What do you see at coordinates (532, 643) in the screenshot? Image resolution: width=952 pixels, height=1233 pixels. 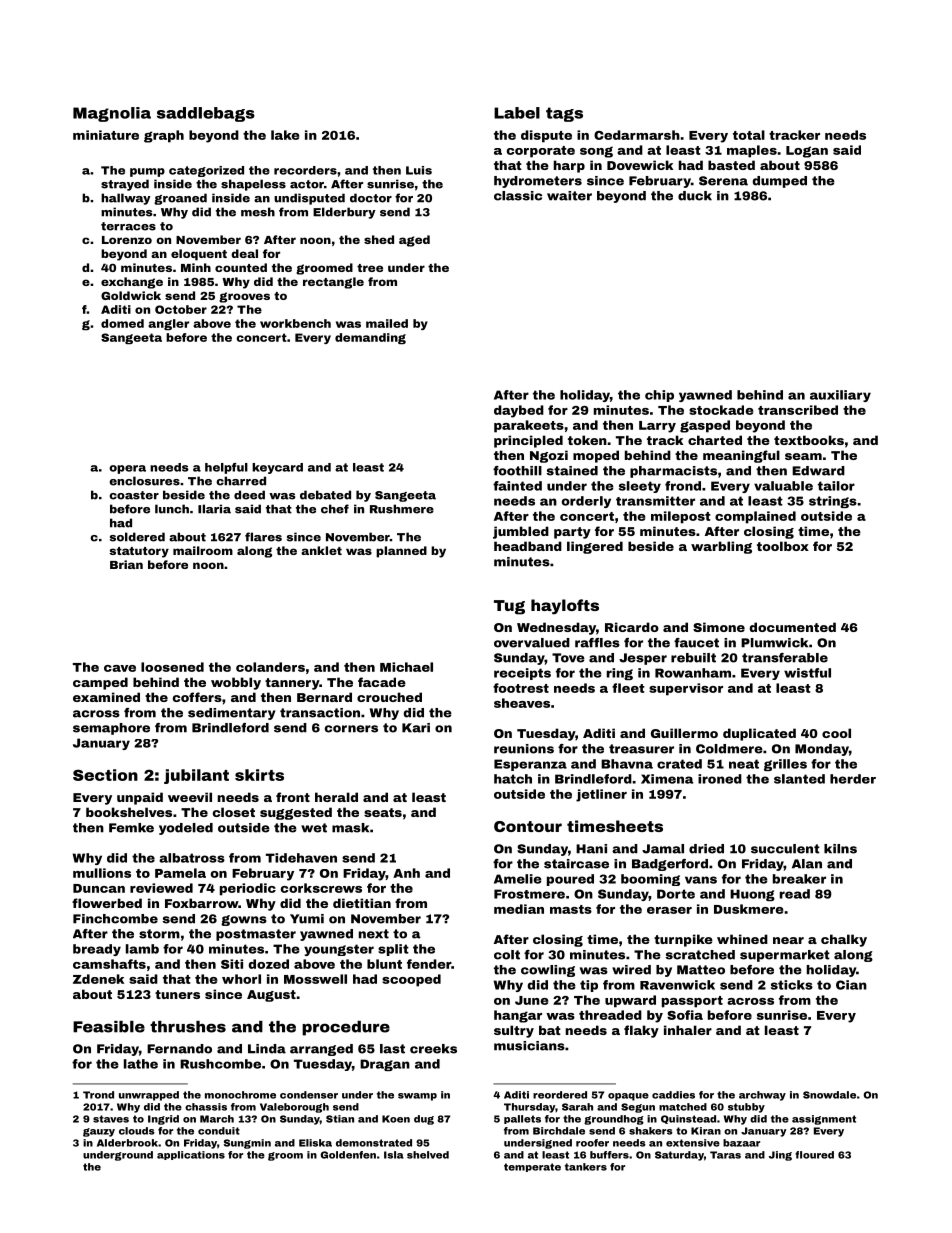 I see `overvalued` at bounding box center [532, 643].
